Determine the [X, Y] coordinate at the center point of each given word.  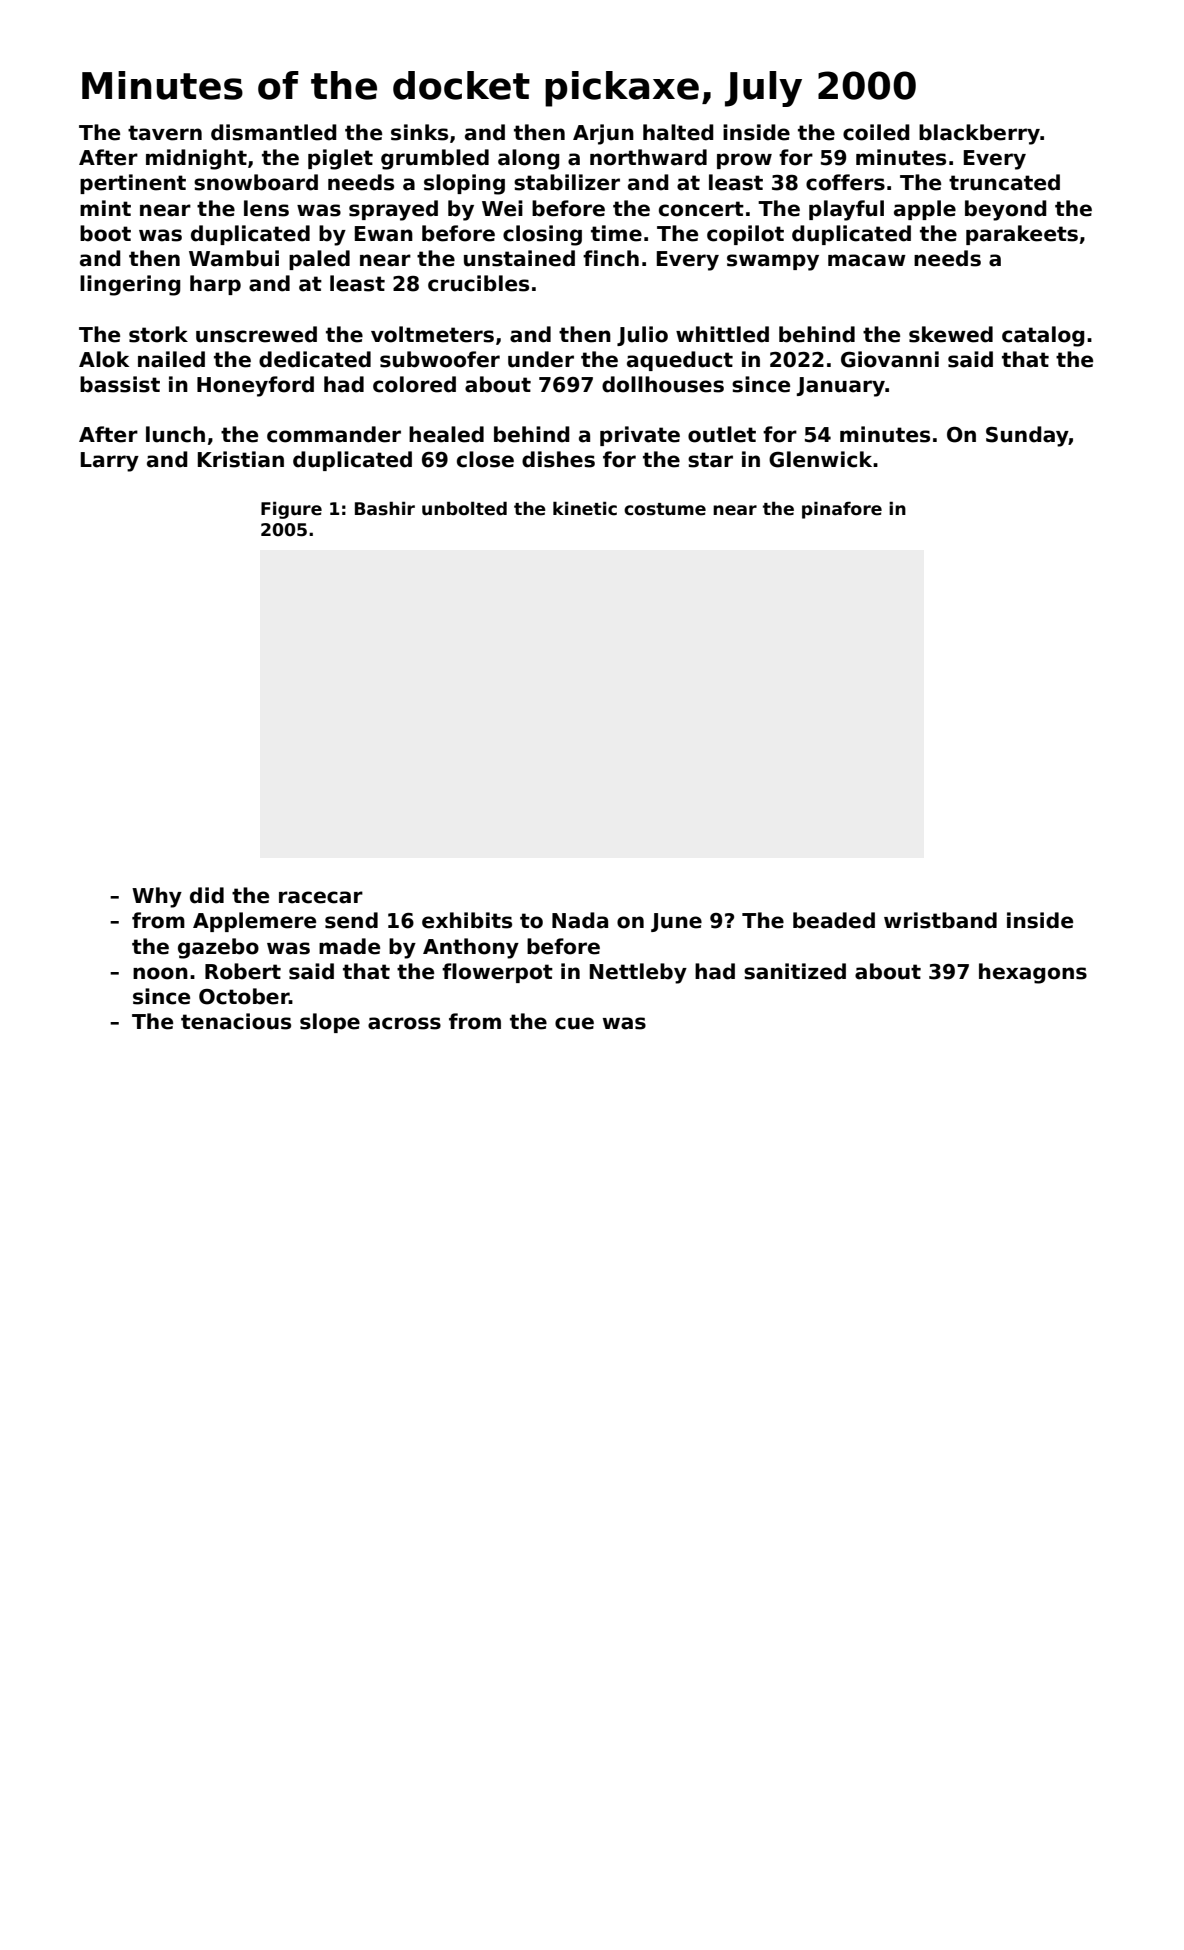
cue [574, 1023]
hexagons [1033, 973]
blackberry [979, 134]
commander [334, 434]
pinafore [842, 510]
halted [678, 132]
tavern [165, 133]
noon [160, 973]
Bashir [385, 508]
